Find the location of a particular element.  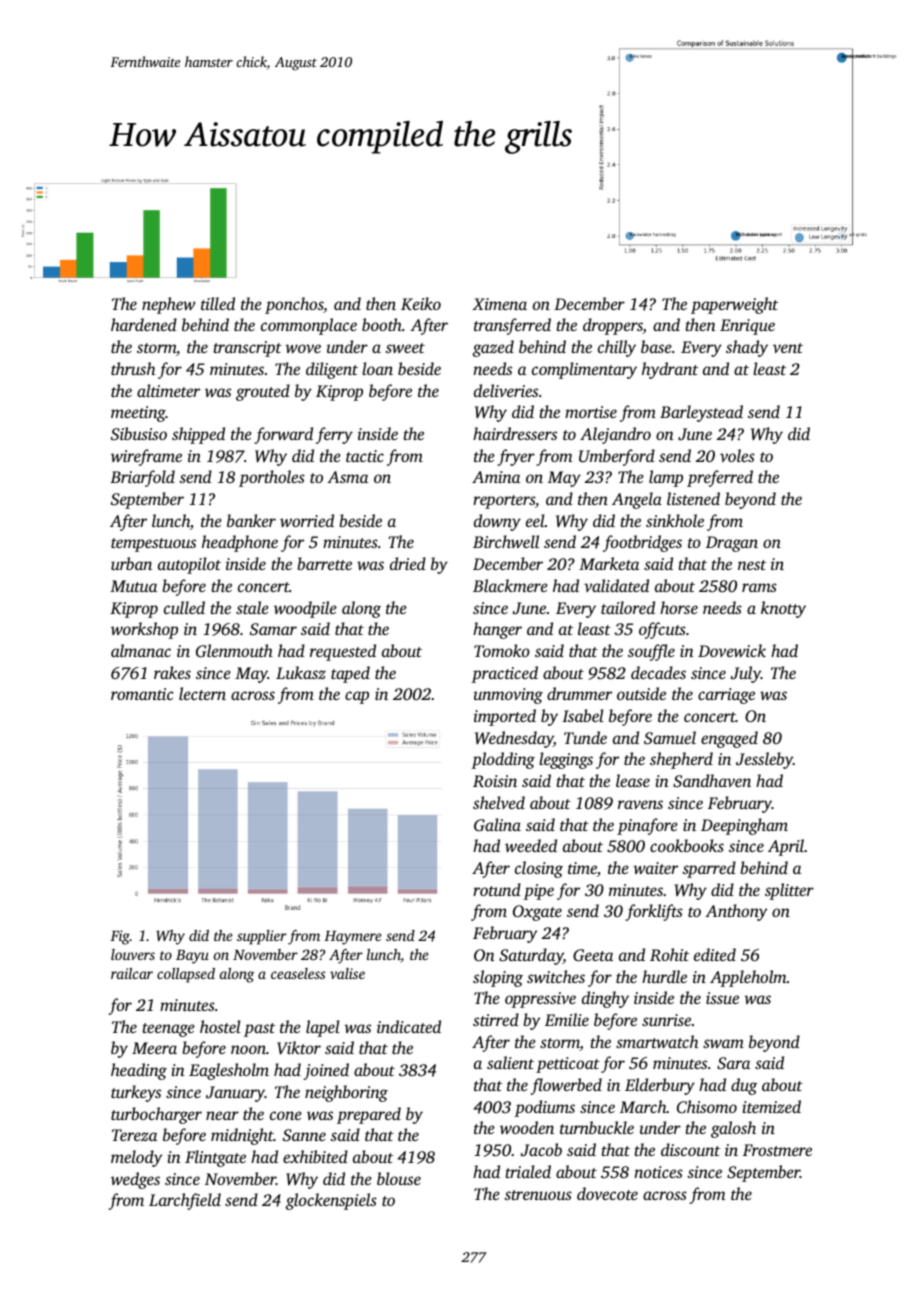

practiced is located at coordinates (504, 674).
